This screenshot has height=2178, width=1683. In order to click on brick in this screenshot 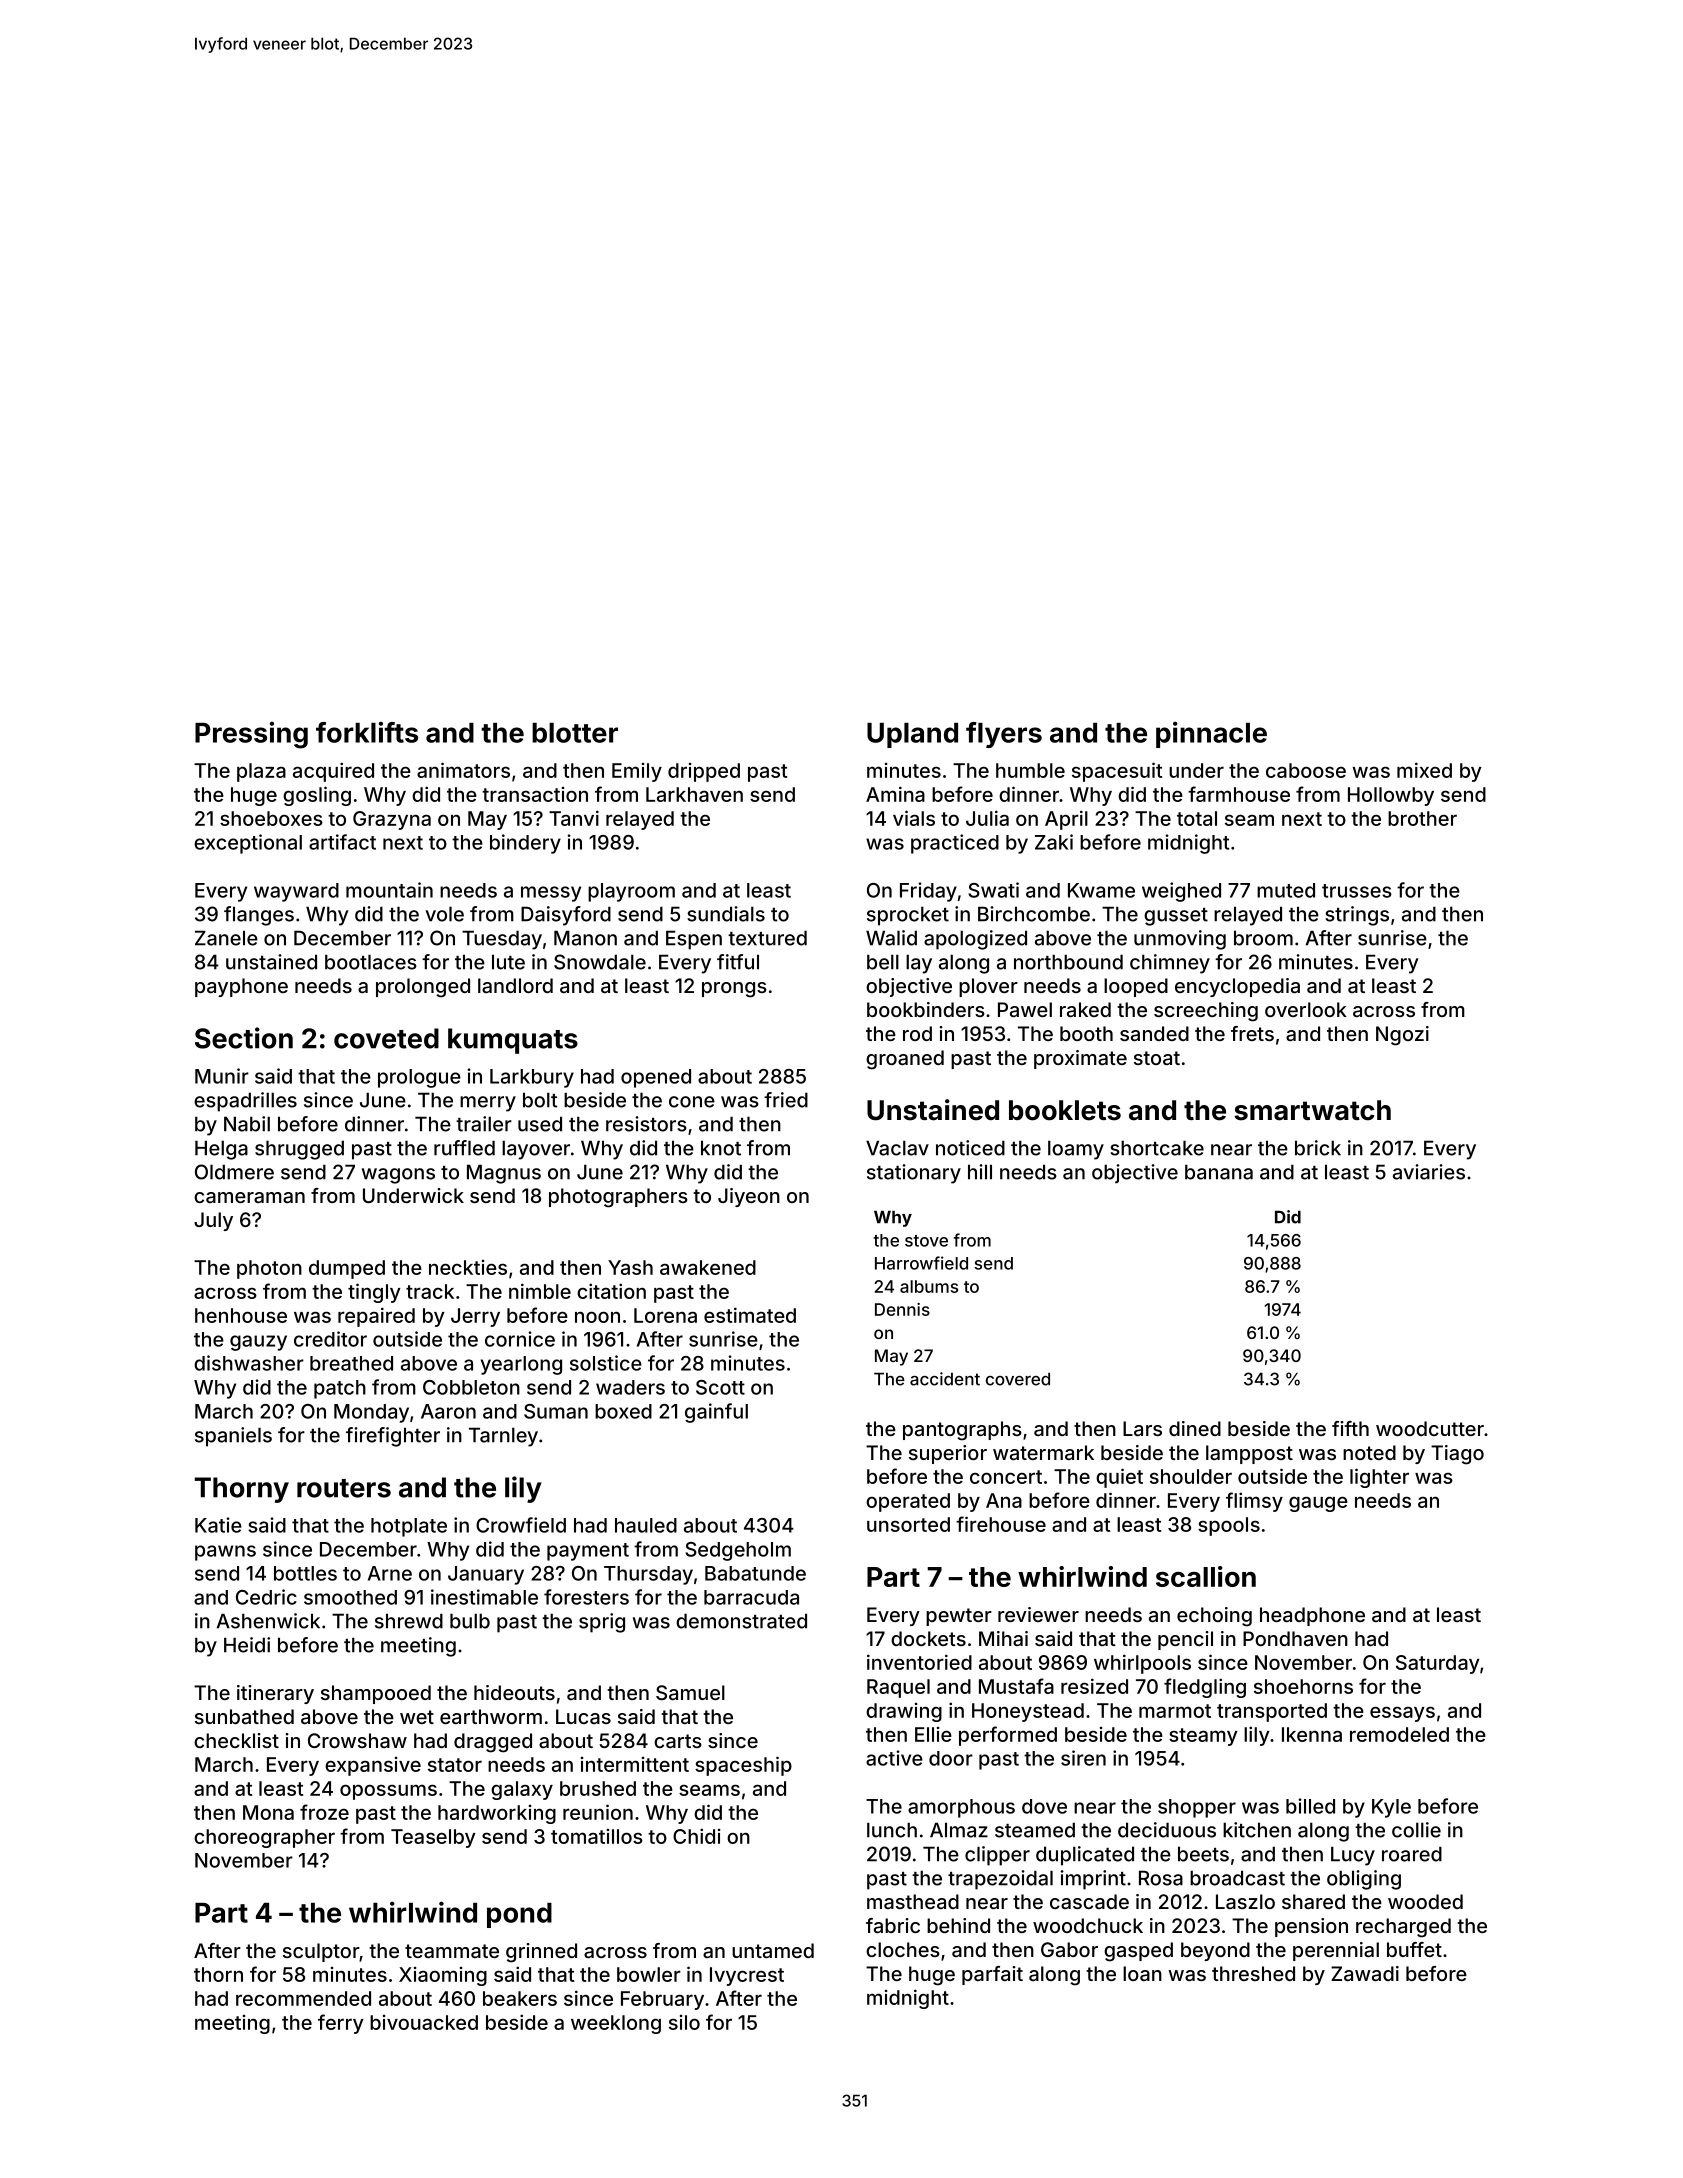, I will do `click(1318, 1148)`.
